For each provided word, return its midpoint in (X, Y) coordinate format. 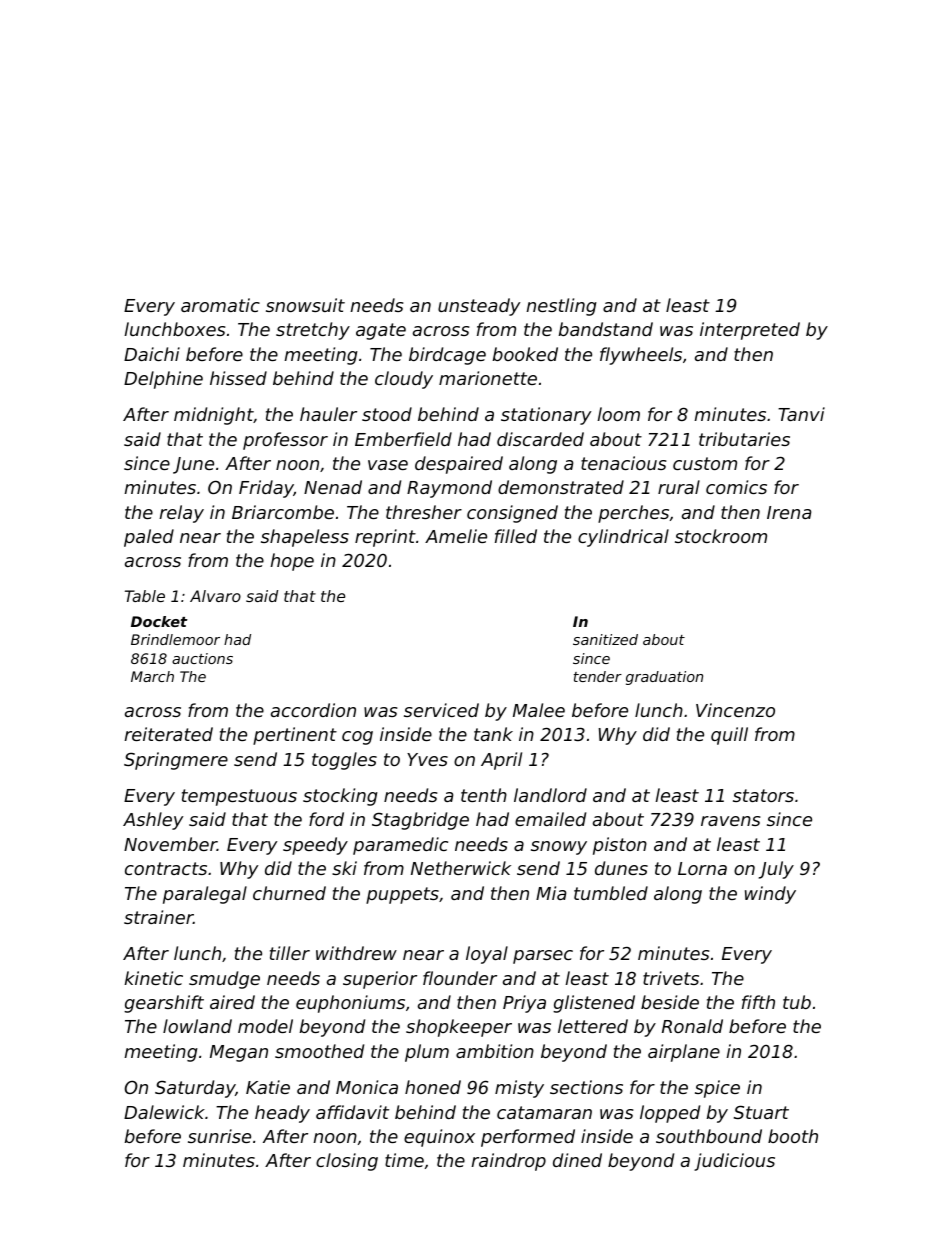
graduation (664, 678)
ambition (495, 1051)
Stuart (761, 1112)
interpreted (750, 331)
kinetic (153, 978)
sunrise (219, 1136)
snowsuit (305, 305)
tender (598, 676)
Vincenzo (735, 710)
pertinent (295, 736)
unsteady (479, 307)
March (152, 676)
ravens (730, 821)
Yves (427, 759)
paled (149, 538)
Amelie (456, 536)
